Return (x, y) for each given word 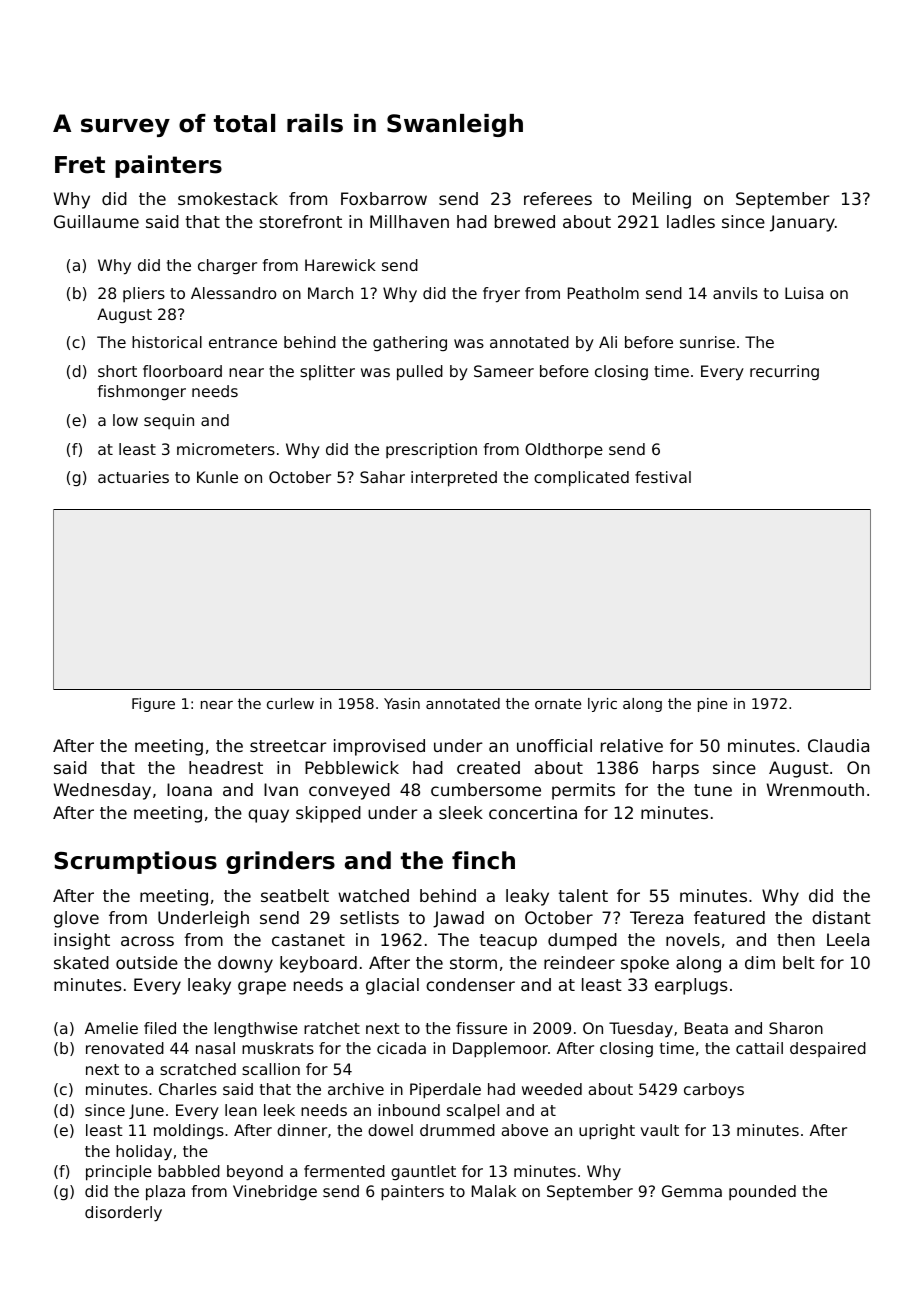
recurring (784, 372)
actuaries (133, 477)
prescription (431, 451)
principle (119, 1173)
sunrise (707, 342)
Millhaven (409, 221)
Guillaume (96, 221)
